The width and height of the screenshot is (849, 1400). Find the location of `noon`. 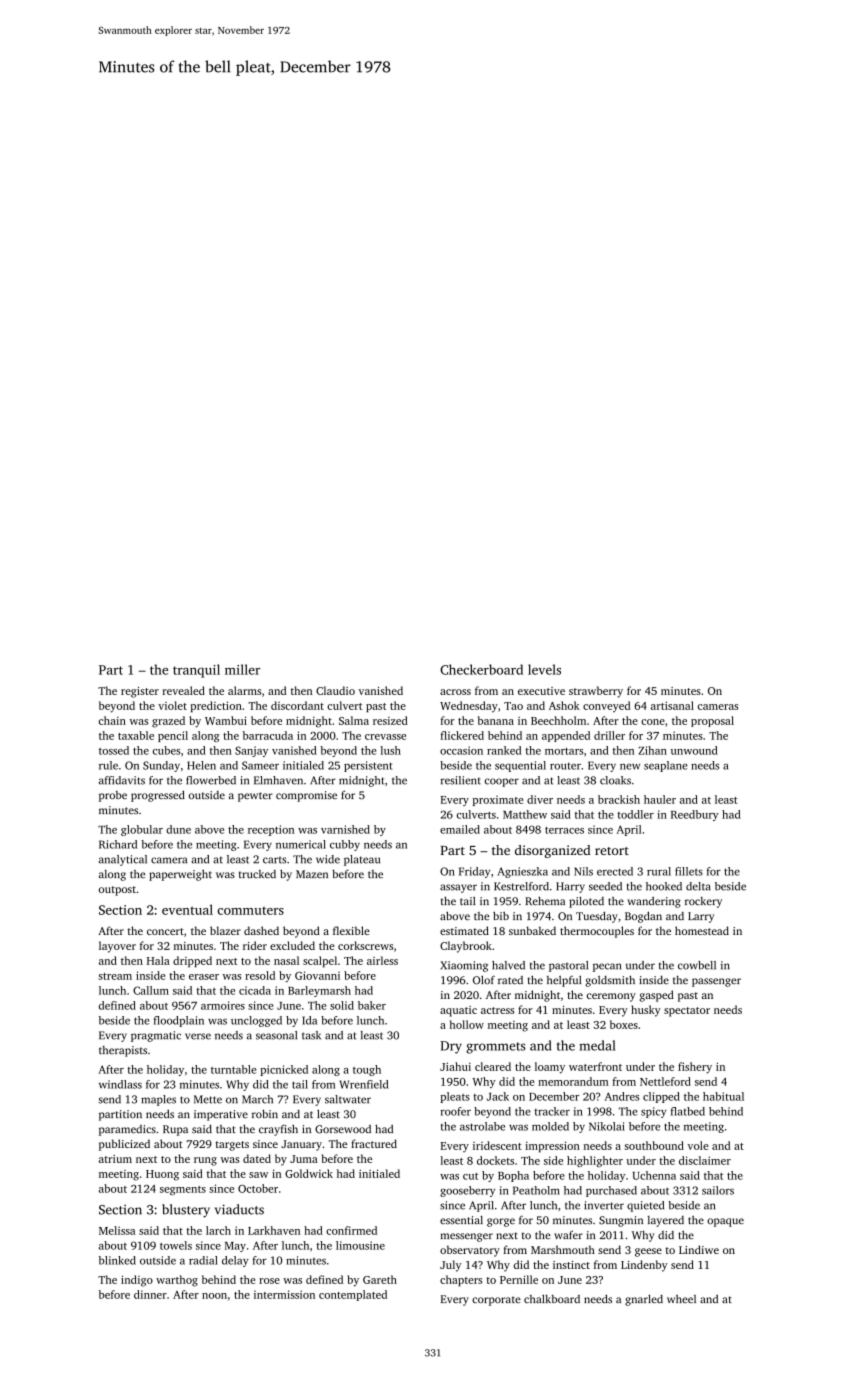

noon is located at coordinates (214, 1296).
